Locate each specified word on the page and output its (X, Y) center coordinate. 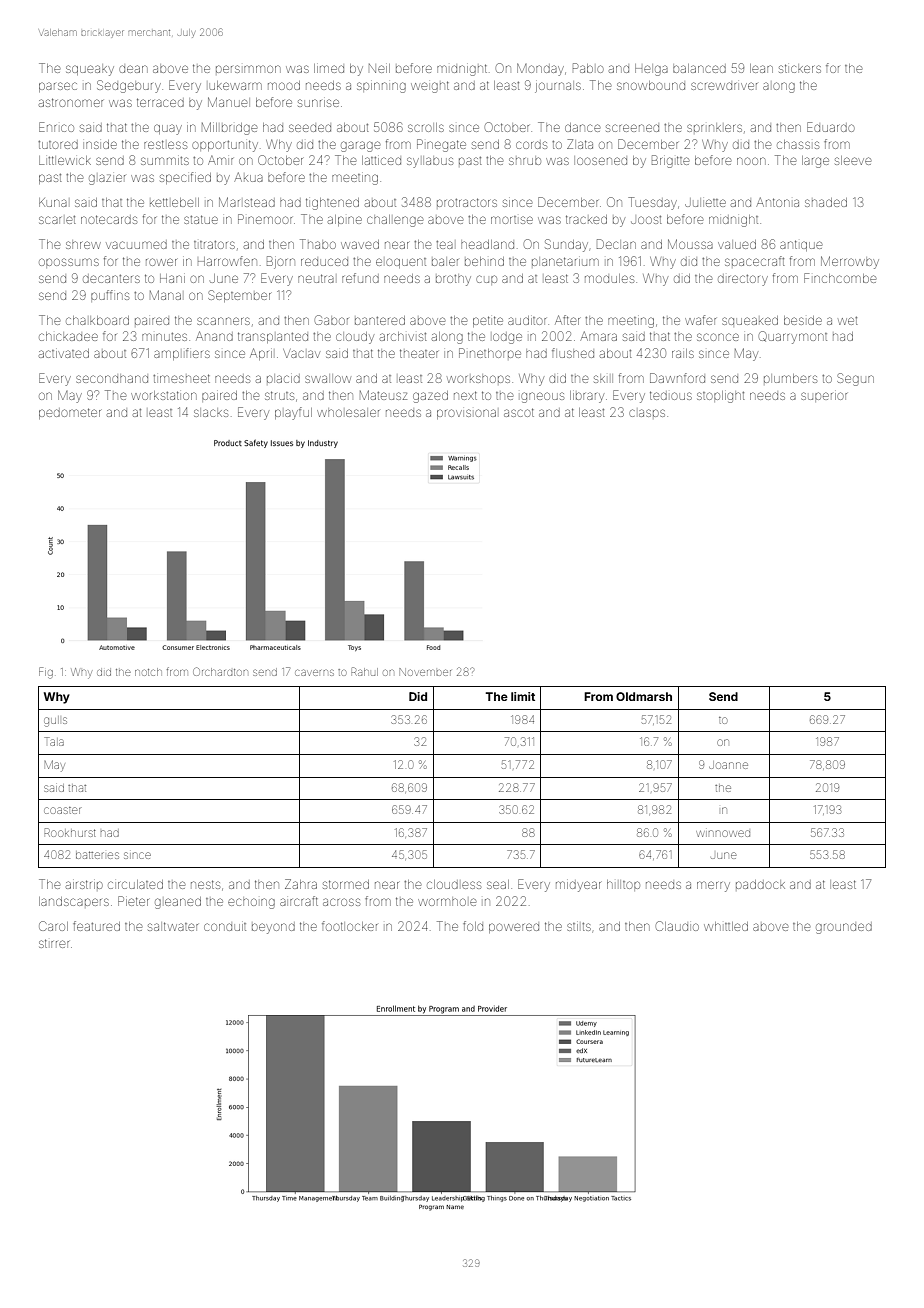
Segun (855, 379)
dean (133, 69)
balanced (699, 68)
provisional (466, 414)
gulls (55, 722)
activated (64, 353)
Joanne (728, 765)
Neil (379, 68)
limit (523, 696)
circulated (135, 884)
